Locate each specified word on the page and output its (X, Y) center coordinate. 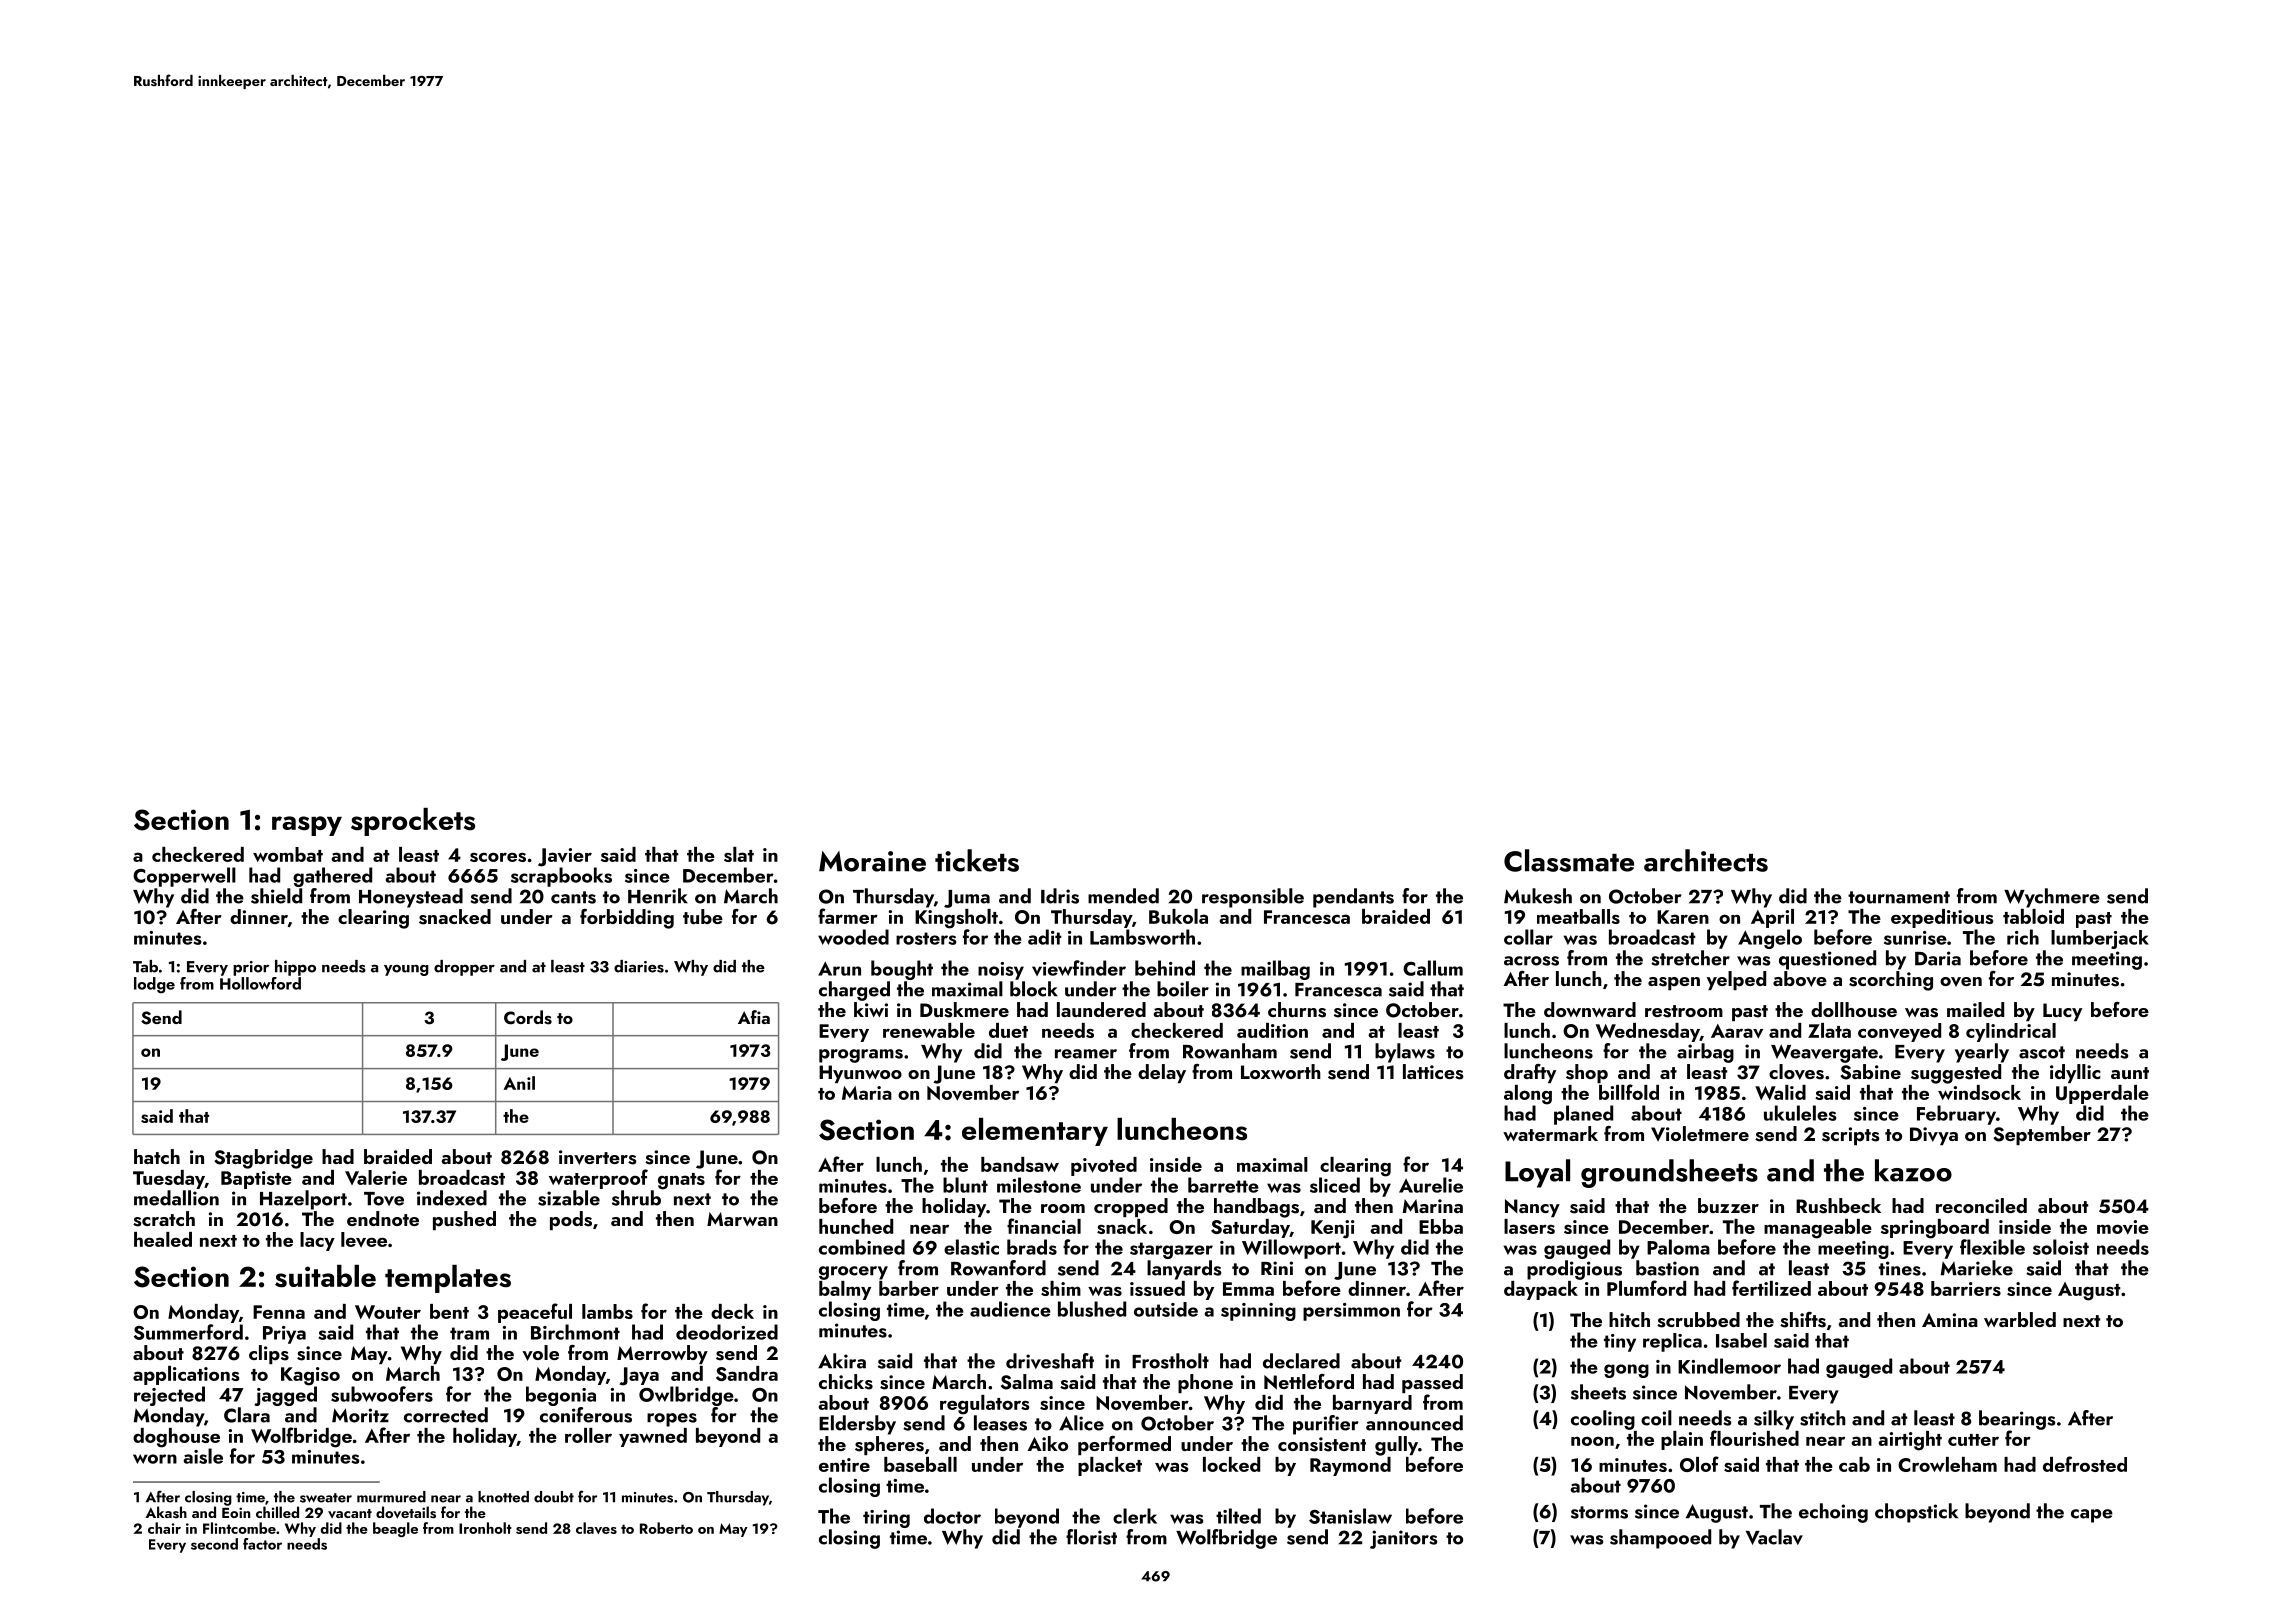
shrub (636, 1198)
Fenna (279, 1312)
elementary (1035, 1132)
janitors (1404, 1539)
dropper (464, 968)
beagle (395, 1529)
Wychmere (2052, 898)
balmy (845, 1290)
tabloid (2033, 916)
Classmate (1569, 860)
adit (1045, 937)
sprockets (413, 822)
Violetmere (1700, 1133)
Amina (1950, 1320)
